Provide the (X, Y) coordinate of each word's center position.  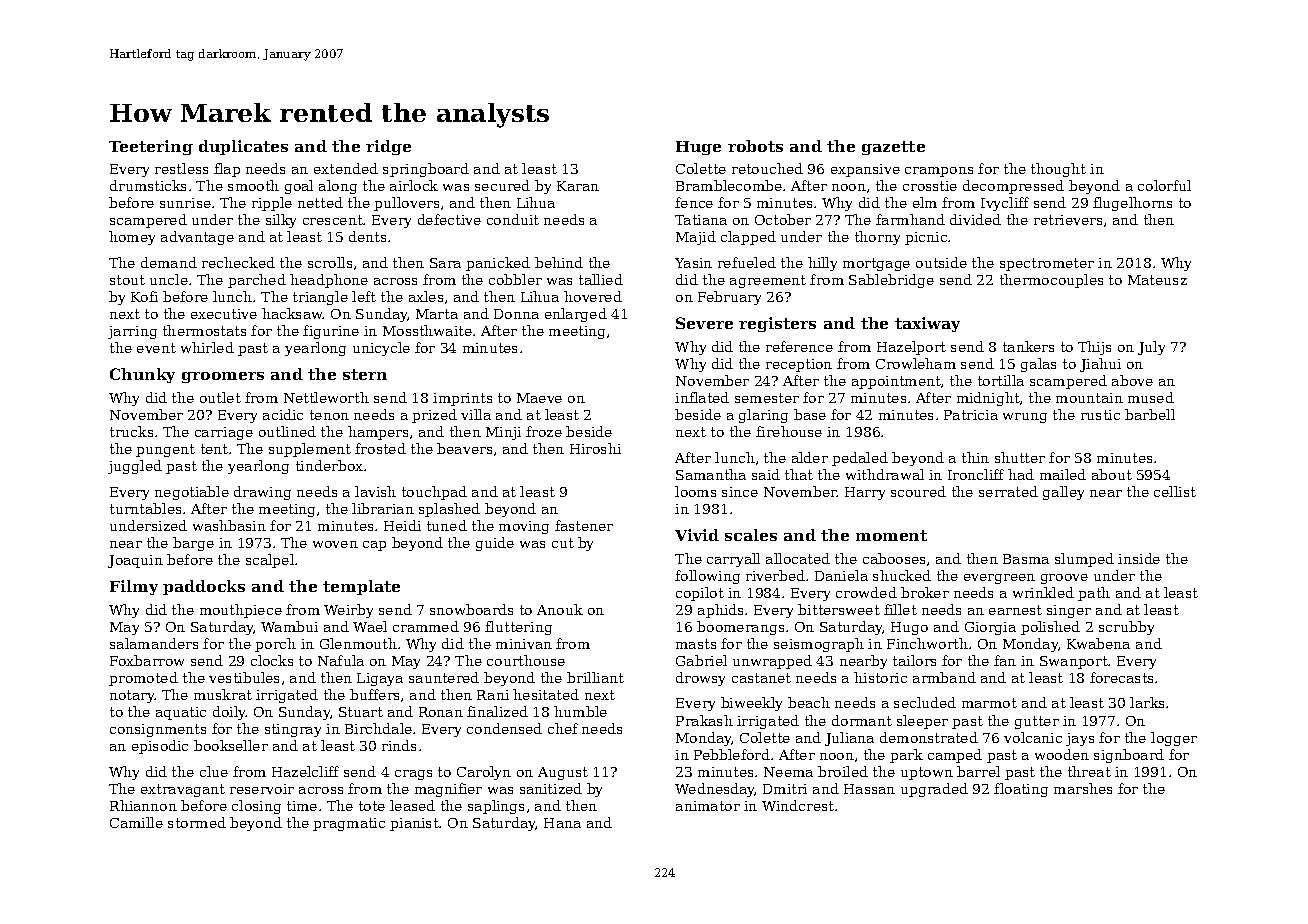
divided (975, 219)
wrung (1025, 418)
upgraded (934, 790)
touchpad (434, 493)
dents (367, 236)
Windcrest (798, 805)
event (156, 348)
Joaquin (135, 561)
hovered (593, 296)
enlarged (576, 315)
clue (214, 771)
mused (1151, 397)
